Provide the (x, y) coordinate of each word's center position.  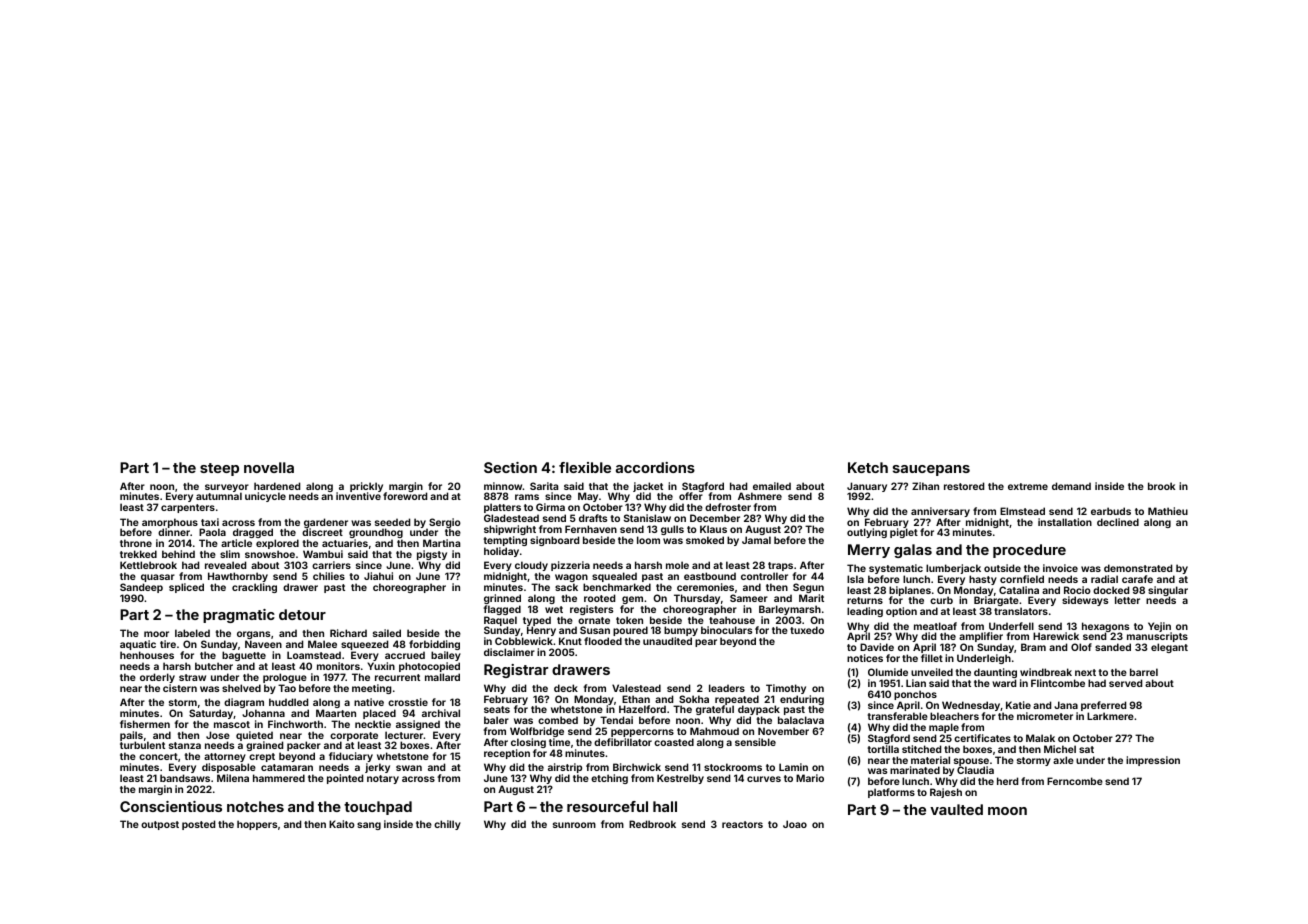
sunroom (574, 825)
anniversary (940, 512)
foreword (405, 496)
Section (510, 467)
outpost (160, 825)
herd (1007, 781)
